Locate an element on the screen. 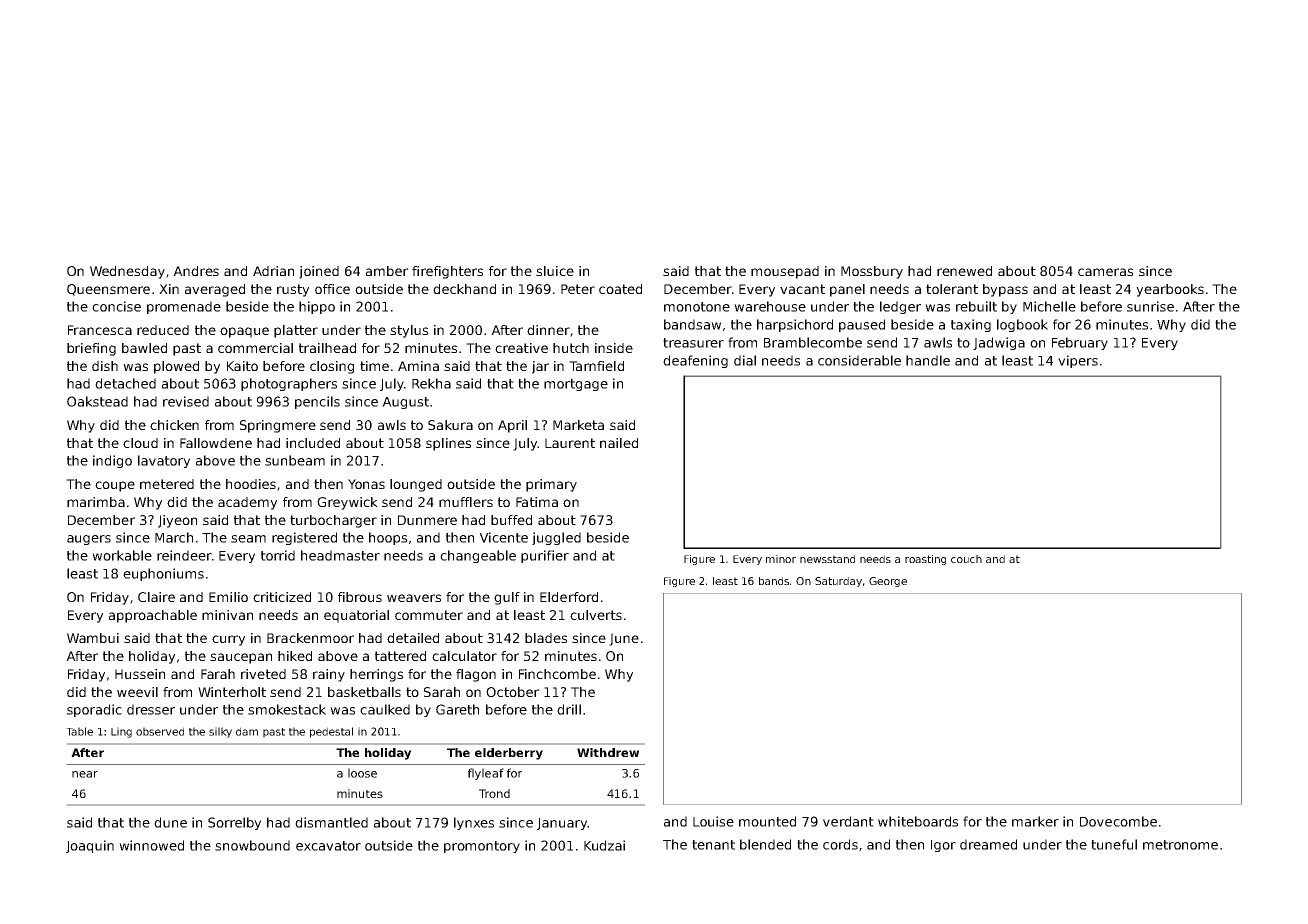 The width and height of the screenshot is (1308, 924). near is located at coordinates (85, 774).
